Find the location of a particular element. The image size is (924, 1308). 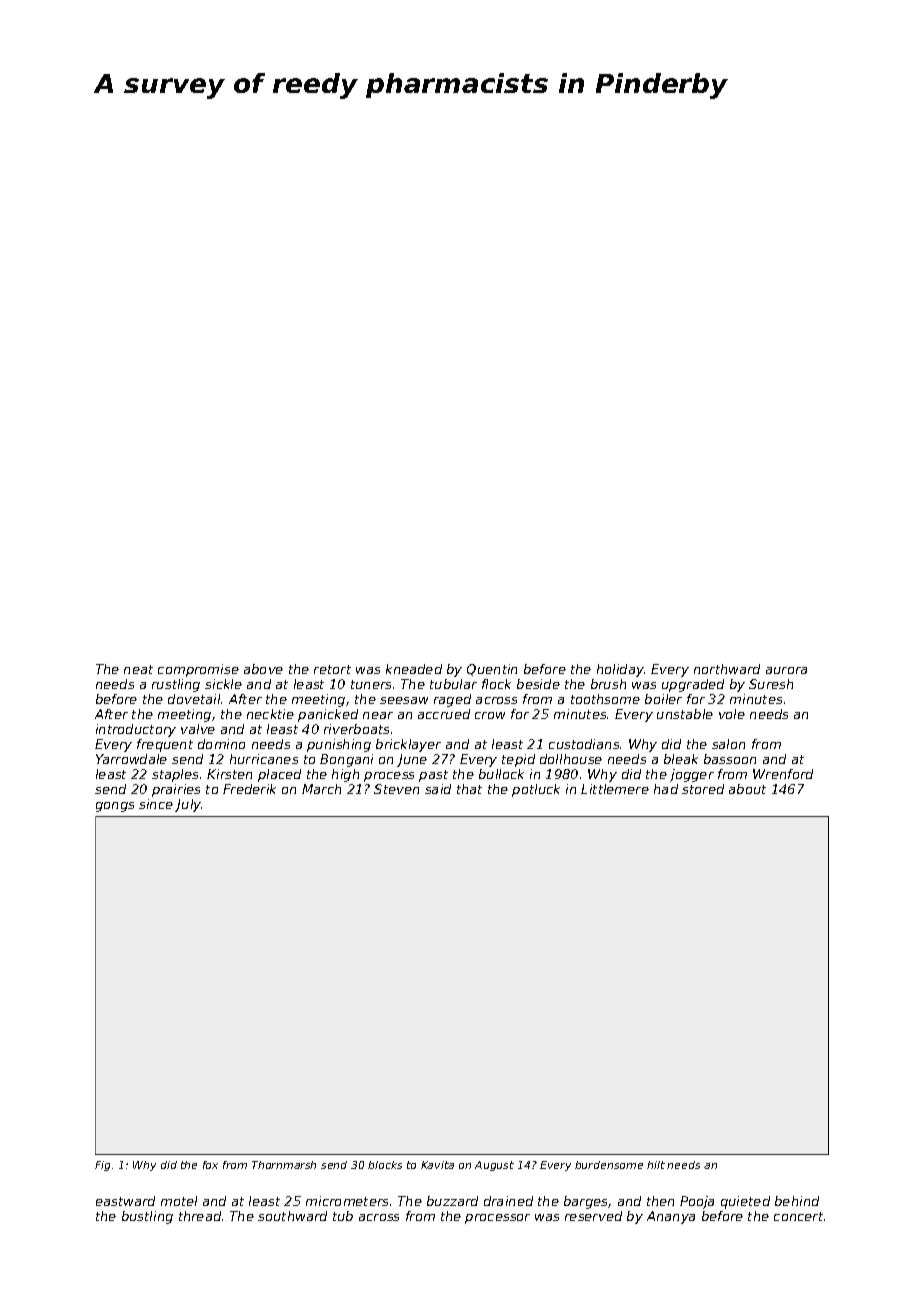

above is located at coordinates (263, 669).
